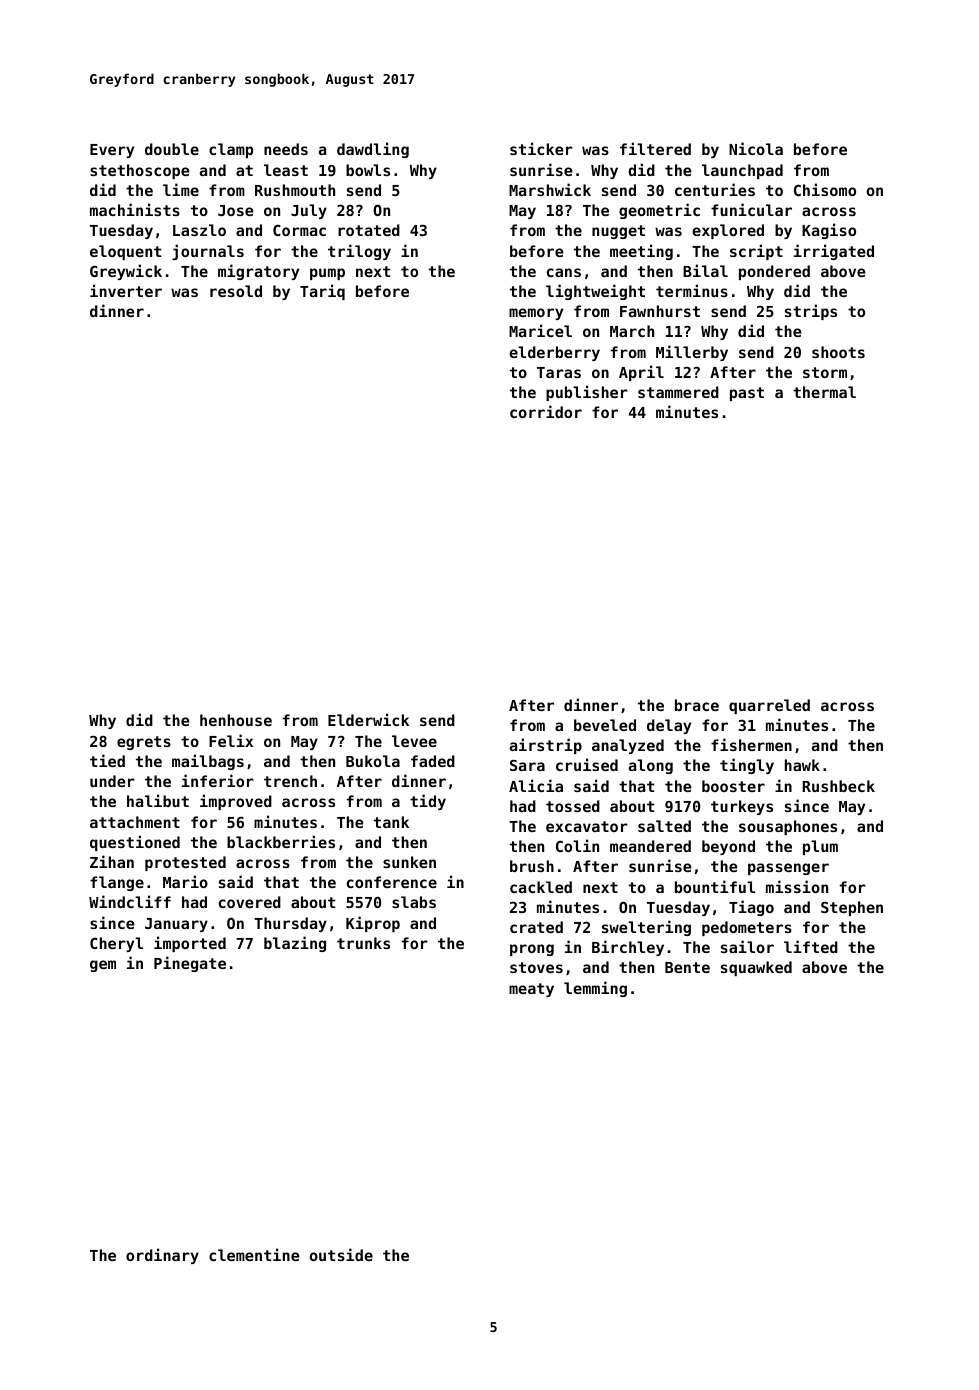  What do you see at coordinates (322, 292) in the document?
I see `Tariq` at bounding box center [322, 292].
